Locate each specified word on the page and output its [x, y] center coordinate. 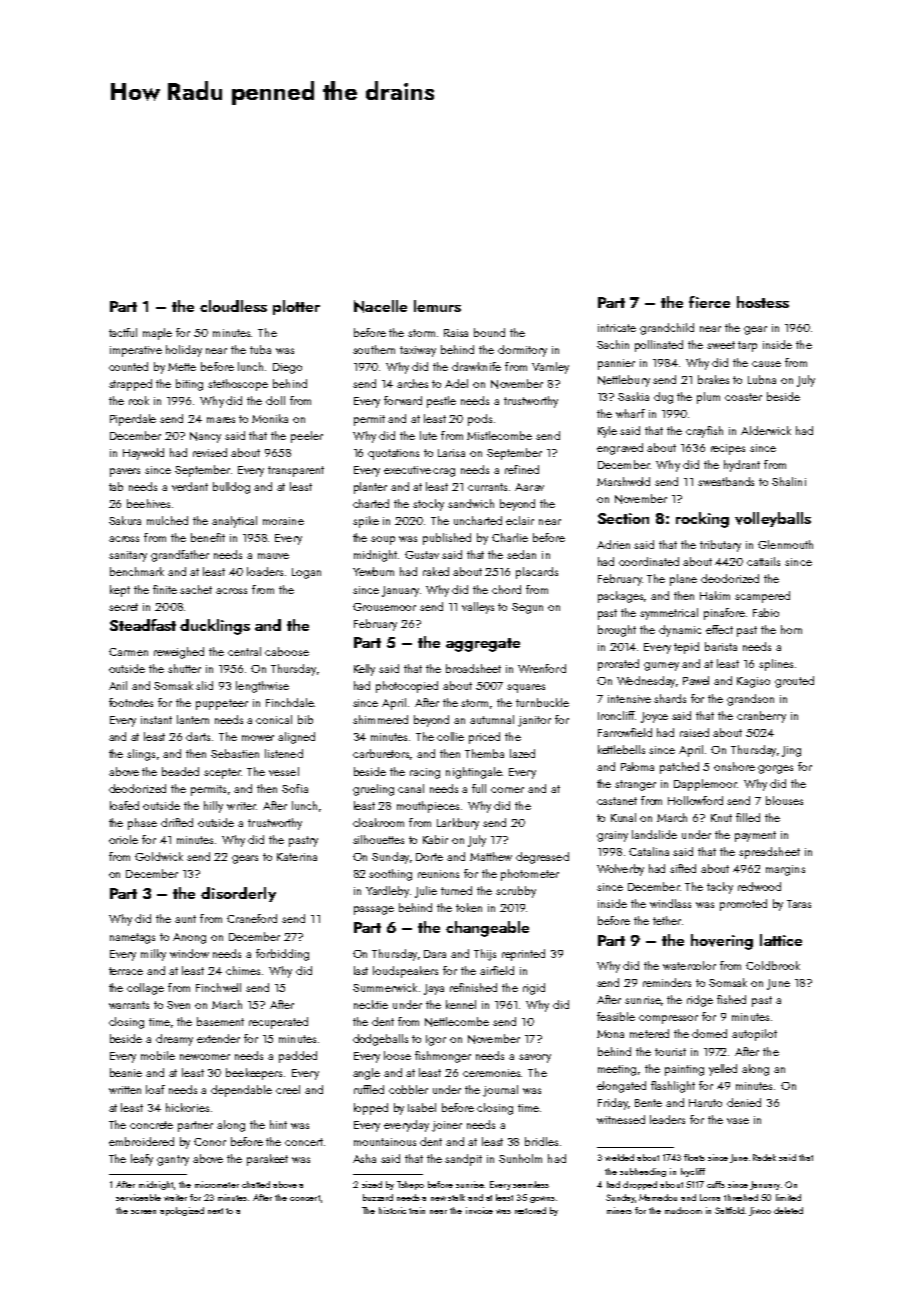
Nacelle [380, 306]
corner [507, 790]
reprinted [523, 955]
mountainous [385, 1142]
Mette [182, 367]
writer [241, 806]
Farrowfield [625, 732]
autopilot [754, 1035]
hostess [763, 302]
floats [694, 1157]
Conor [210, 1142]
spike [366, 522]
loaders [265, 571]
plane [683, 580]
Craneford [252, 918]
